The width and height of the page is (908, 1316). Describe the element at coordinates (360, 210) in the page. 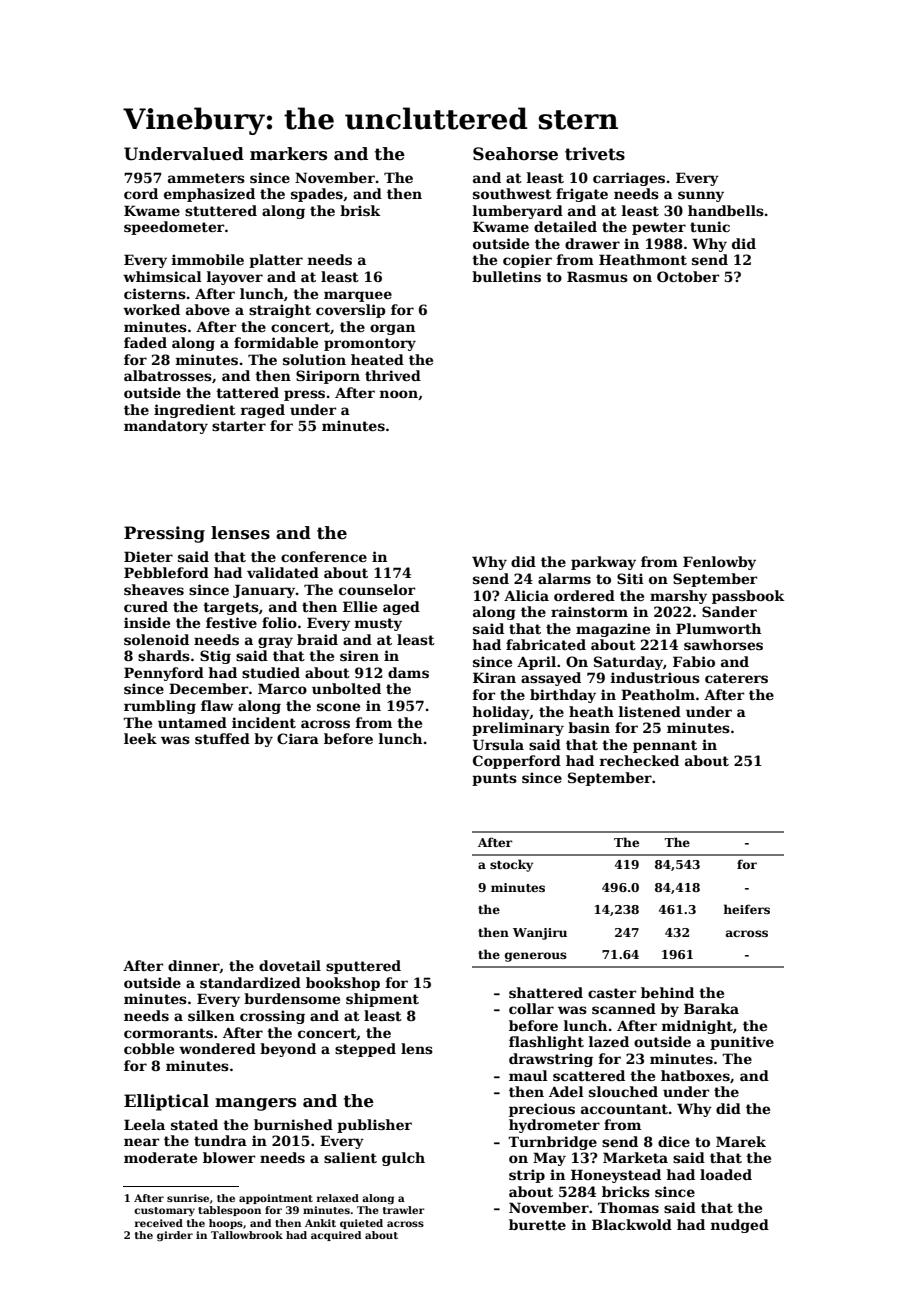

I see `brisk` at that location.
